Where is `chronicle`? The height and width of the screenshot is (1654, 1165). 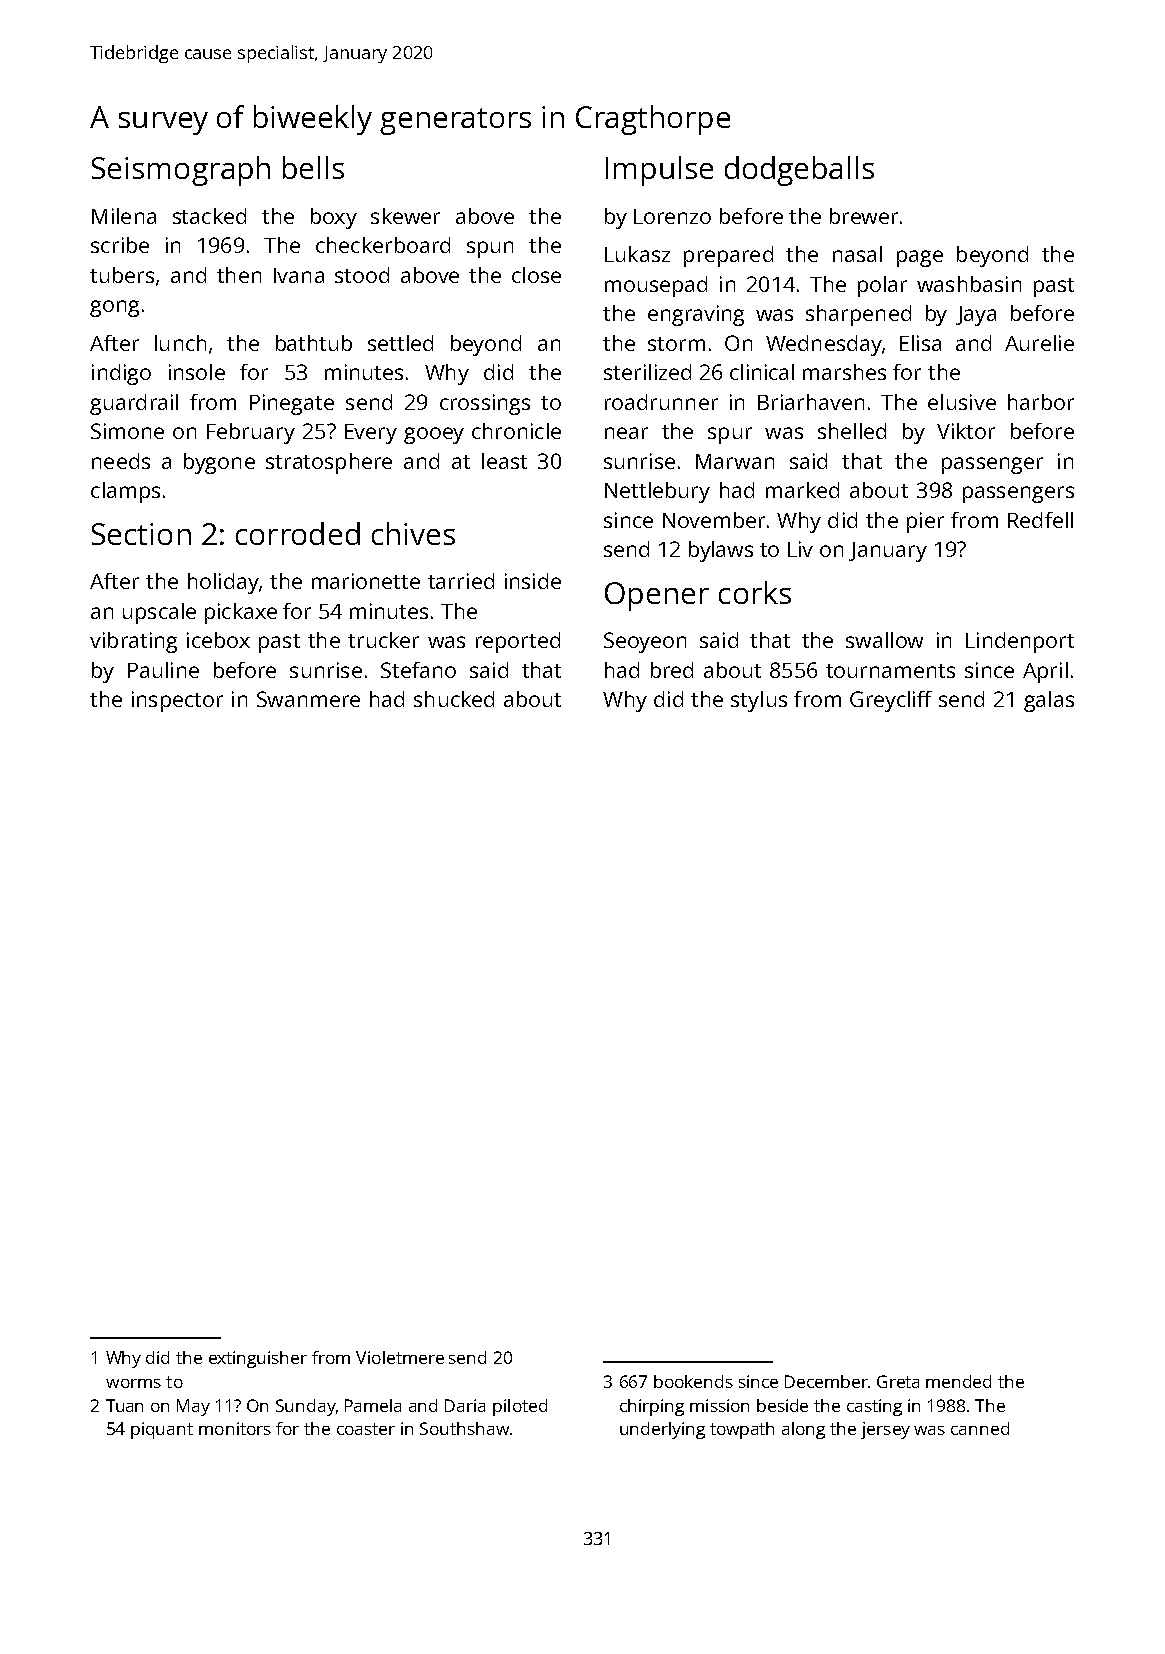 chronicle is located at coordinates (516, 431).
